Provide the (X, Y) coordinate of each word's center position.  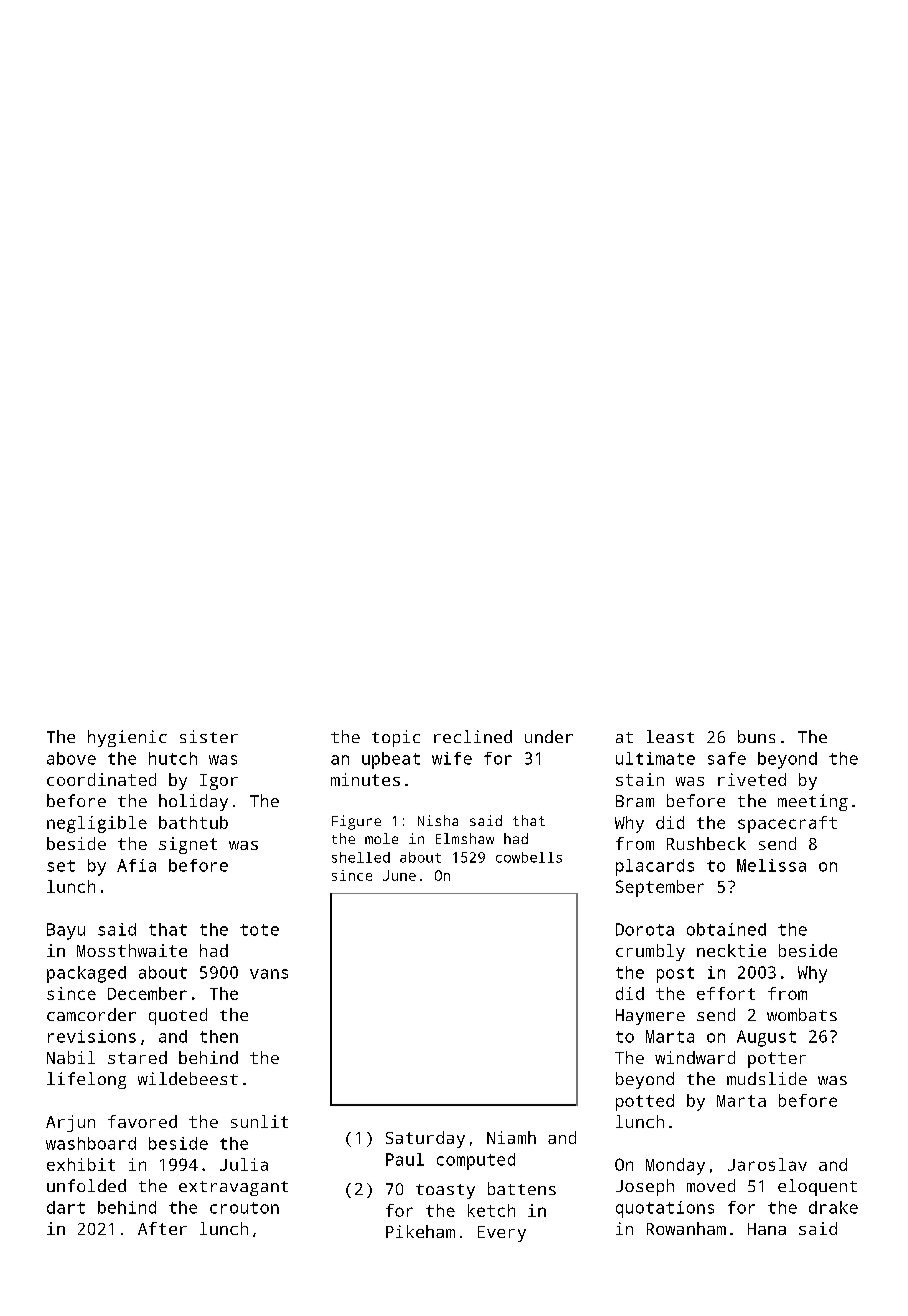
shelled (361, 857)
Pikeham (420, 1231)
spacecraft (787, 824)
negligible (97, 824)
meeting (813, 802)
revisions (92, 1036)
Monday (675, 1166)
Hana (767, 1229)
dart (66, 1207)
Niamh (511, 1137)
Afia (136, 865)
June (399, 875)
